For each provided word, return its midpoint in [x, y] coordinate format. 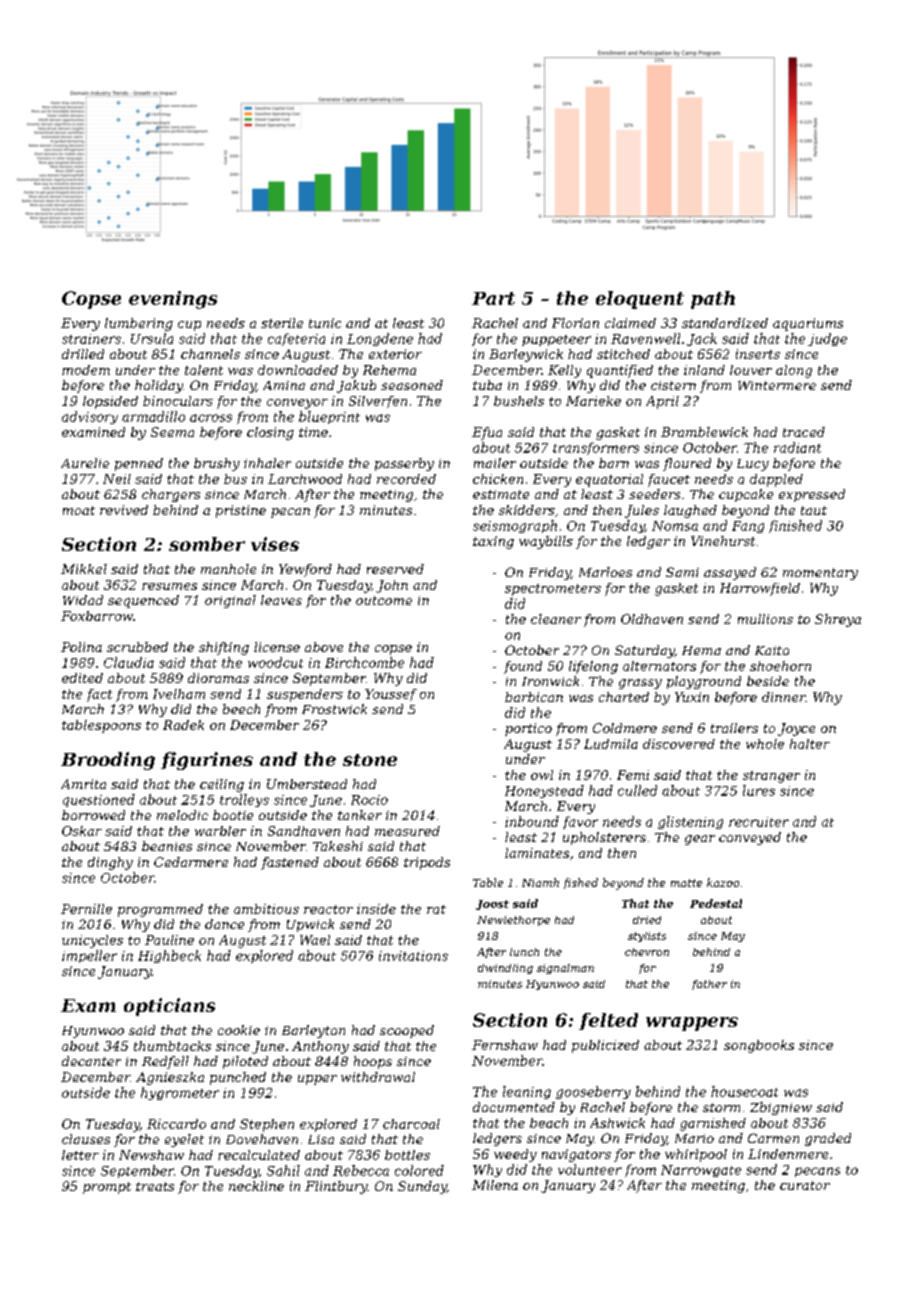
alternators [659, 666]
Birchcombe [364, 662]
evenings [173, 300]
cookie [239, 1030]
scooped [407, 1031]
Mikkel [84, 569]
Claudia [129, 662]
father [709, 985]
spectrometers [553, 590]
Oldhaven [652, 619]
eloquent [640, 300]
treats [155, 1186]
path [713, 300]
